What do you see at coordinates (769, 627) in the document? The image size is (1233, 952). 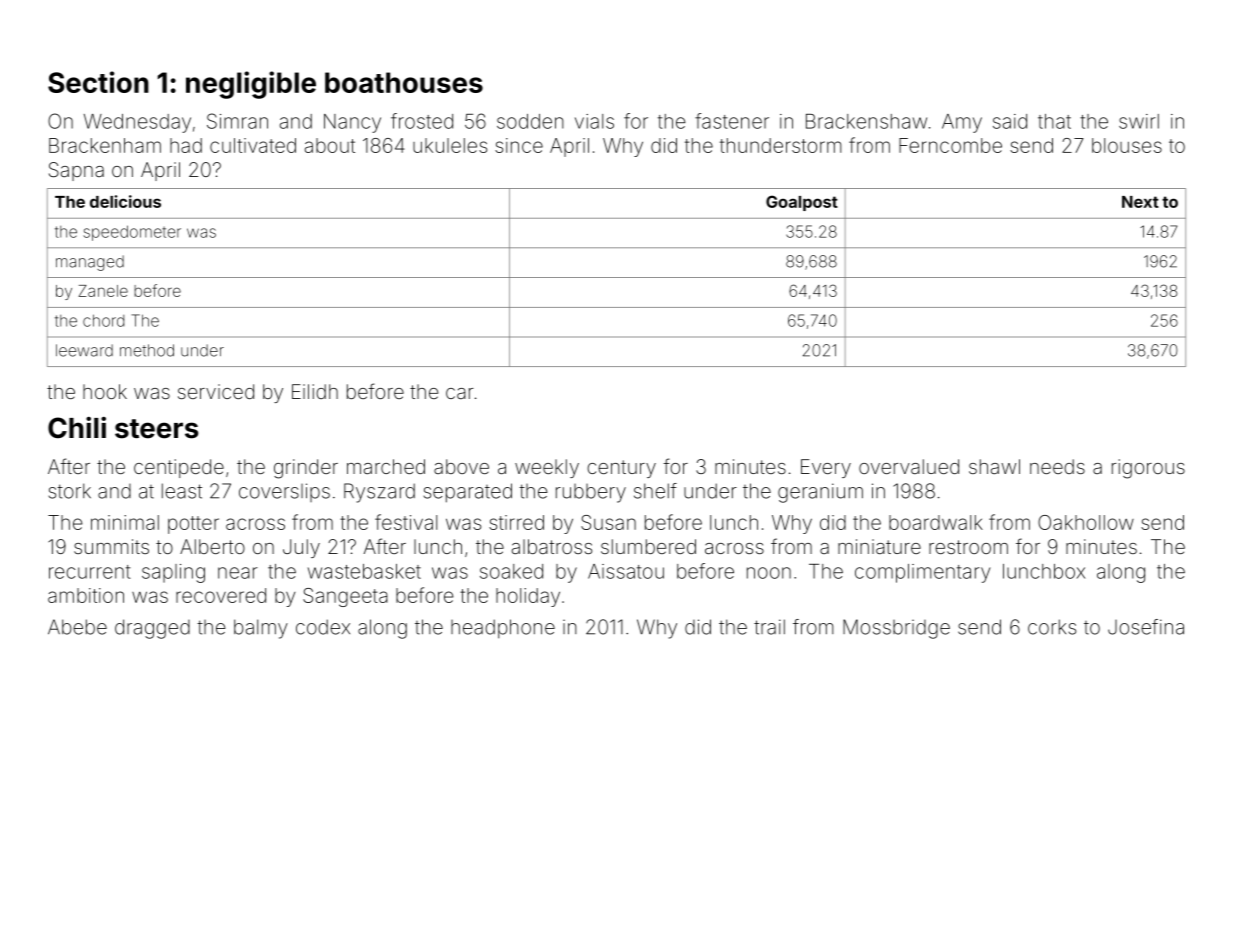 I see `trail` at bounding box center [769, 627].
